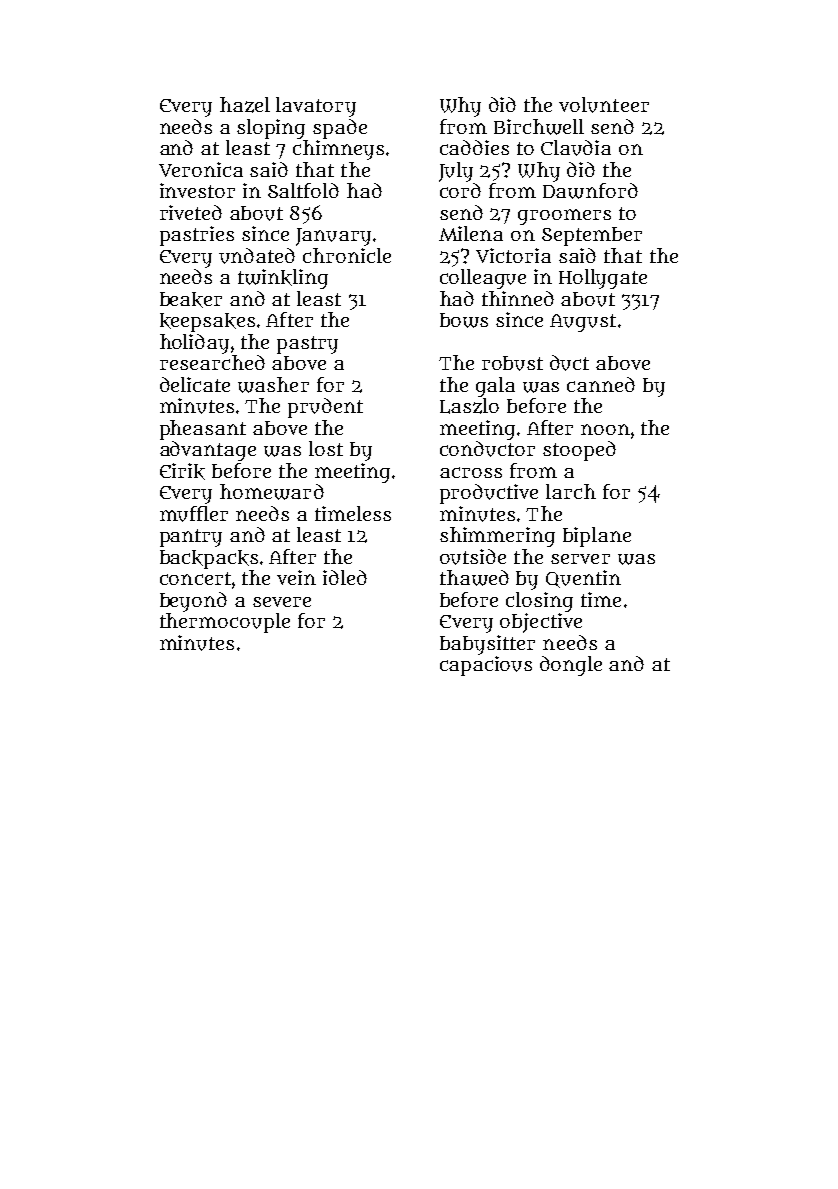 Image resolution: width=838 pixels, height=1189 pixels. What do you see at coordinates (182, 471) in the screenshot?
I see `Eirik` at bounding box center [182, 471].
